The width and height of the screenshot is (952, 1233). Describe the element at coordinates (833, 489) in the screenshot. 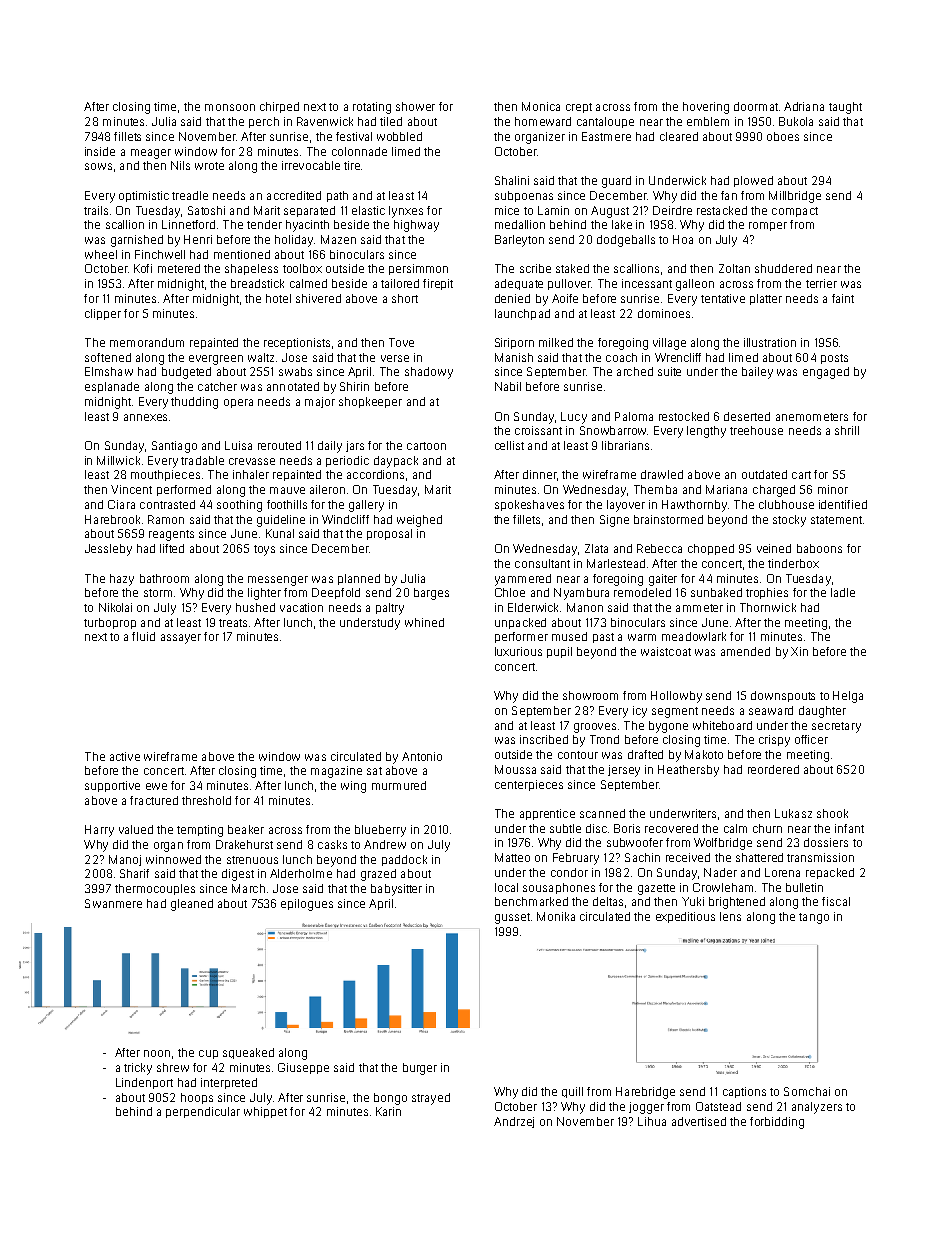

I see `minor` at that location.
